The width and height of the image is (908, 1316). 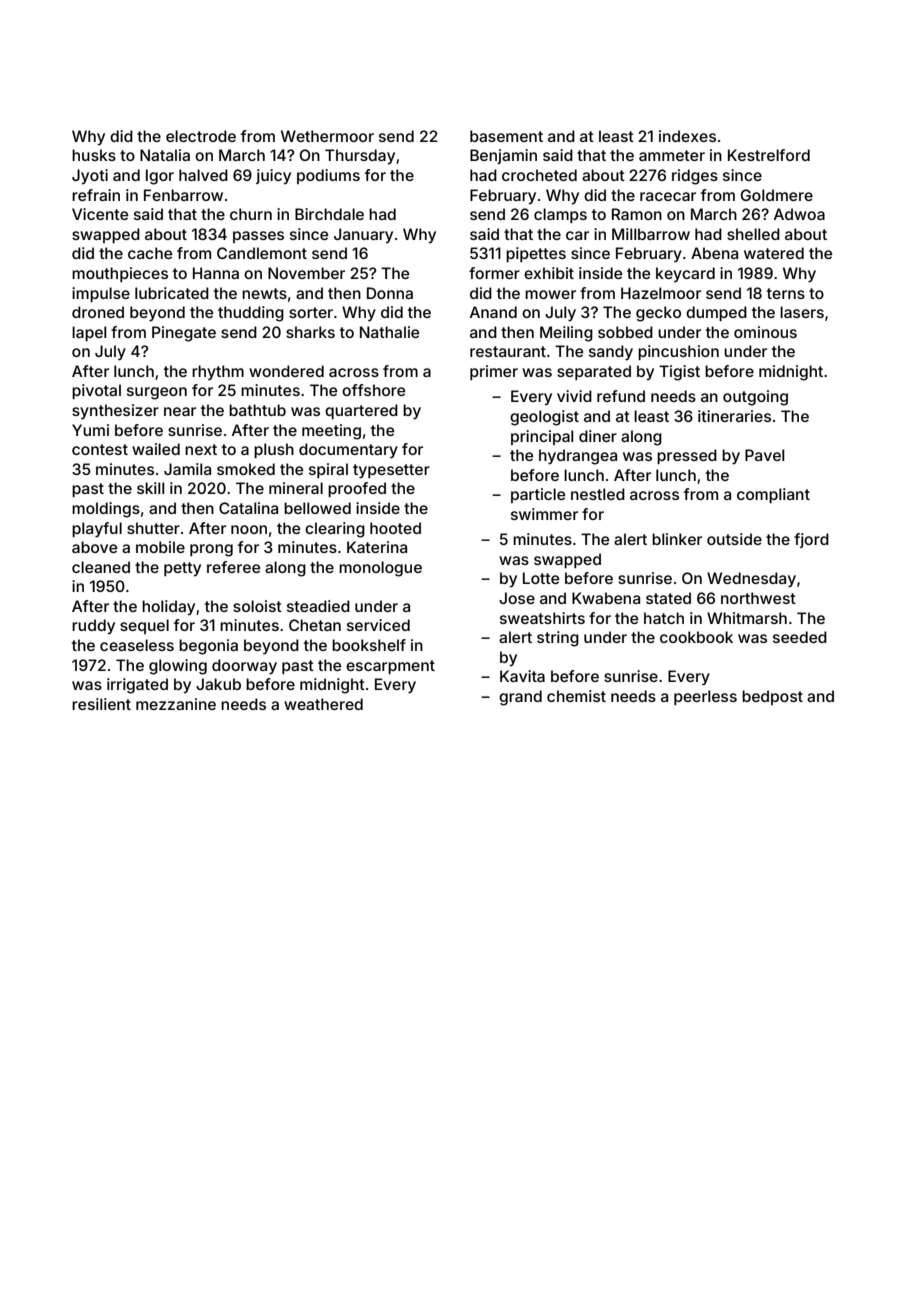 What do you see at coordinates (201, 449) in the image?
I see `next` at bounding box center [201, 449].
